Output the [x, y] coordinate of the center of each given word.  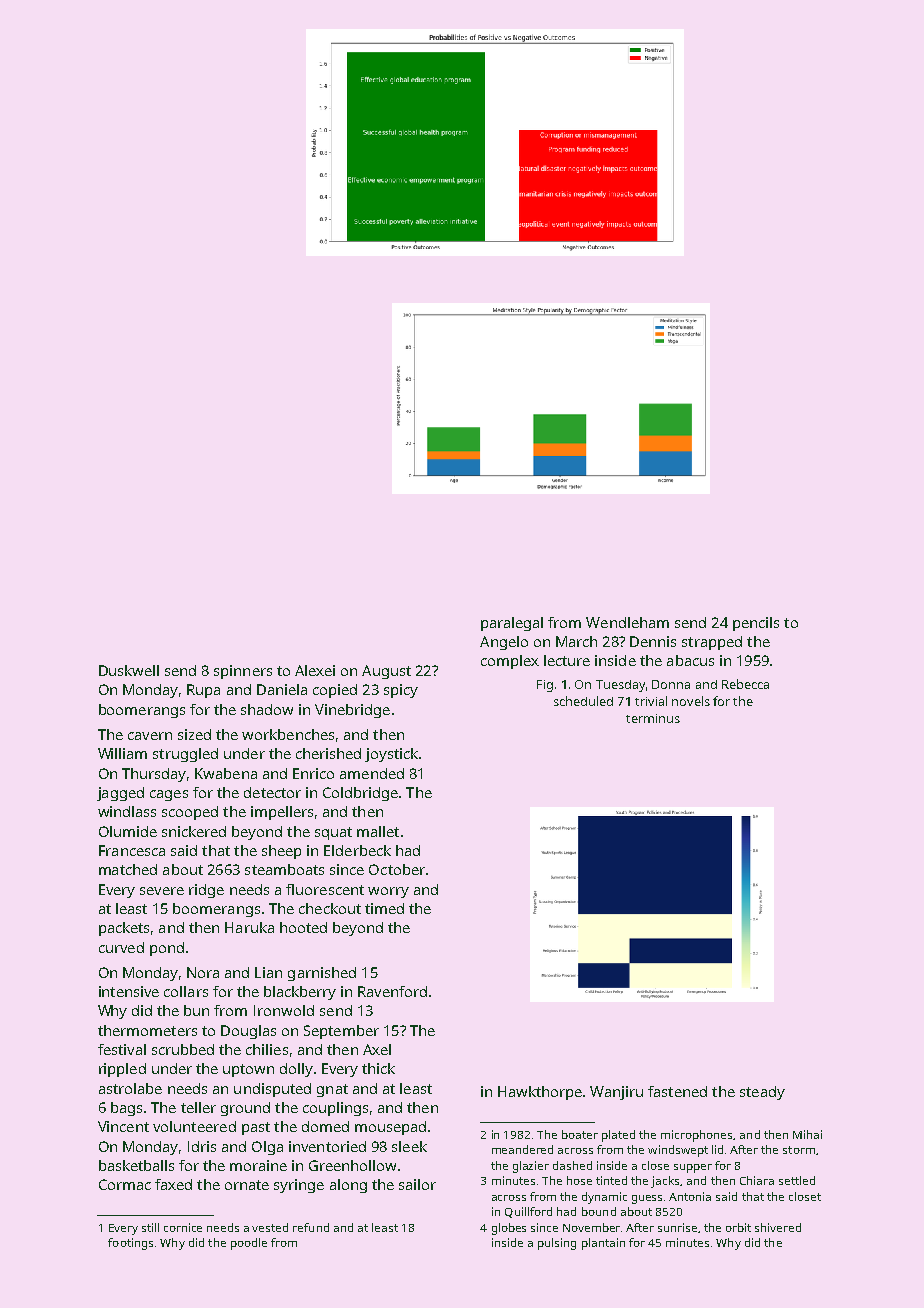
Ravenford [392, 991]
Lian [268, 972]
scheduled [583, 701]
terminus [653, 718]
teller [198, 1107]
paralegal [512, 624]
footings [130, 1244]
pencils [756, 624]
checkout [330, 908]
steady [762, 1093]
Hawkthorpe [540, 1093]
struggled [185, 755]
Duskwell [129, 670]
